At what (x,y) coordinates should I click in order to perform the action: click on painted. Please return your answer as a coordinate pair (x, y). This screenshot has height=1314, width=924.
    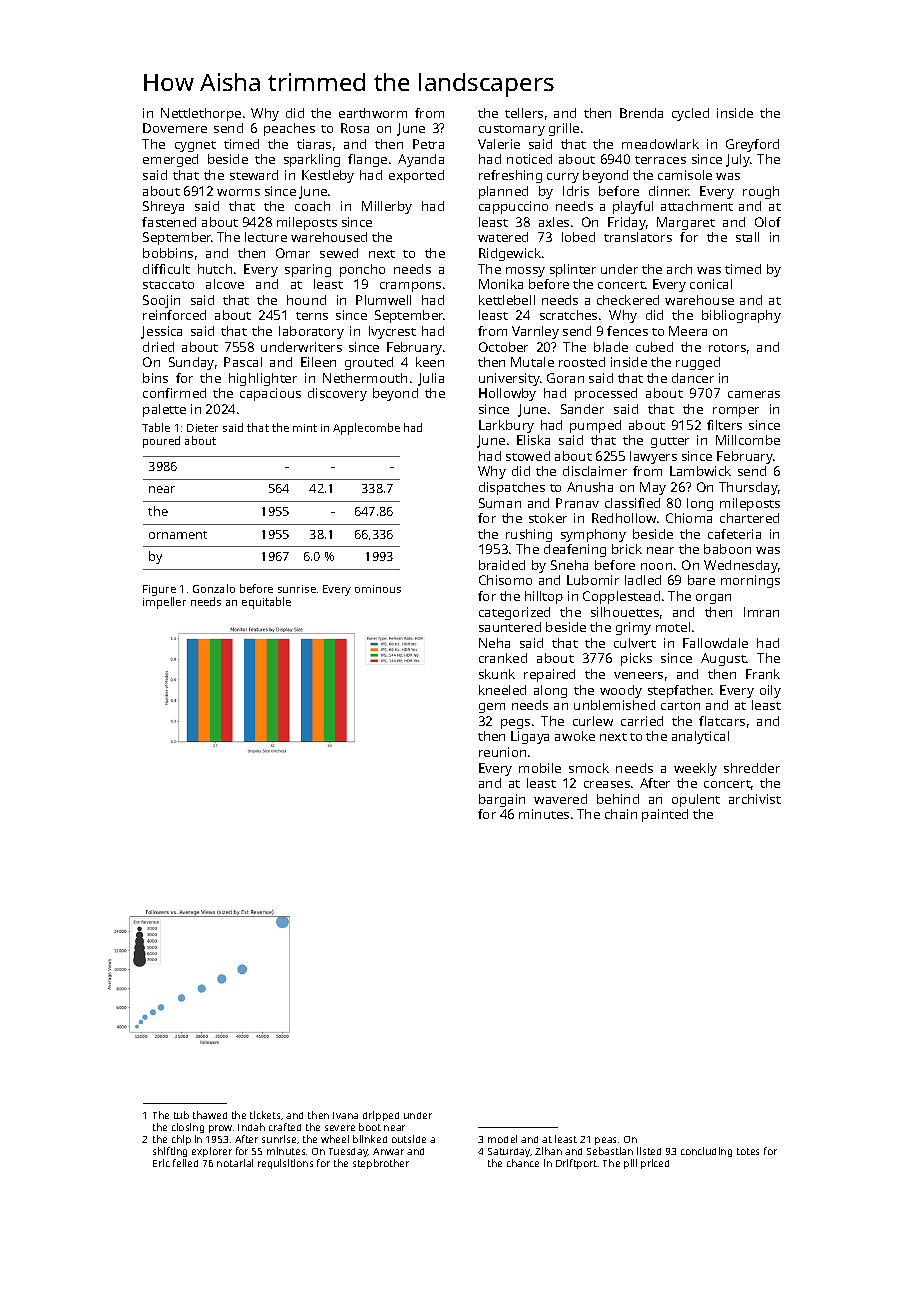
    Looking at the image, I should click on (665, 815).
